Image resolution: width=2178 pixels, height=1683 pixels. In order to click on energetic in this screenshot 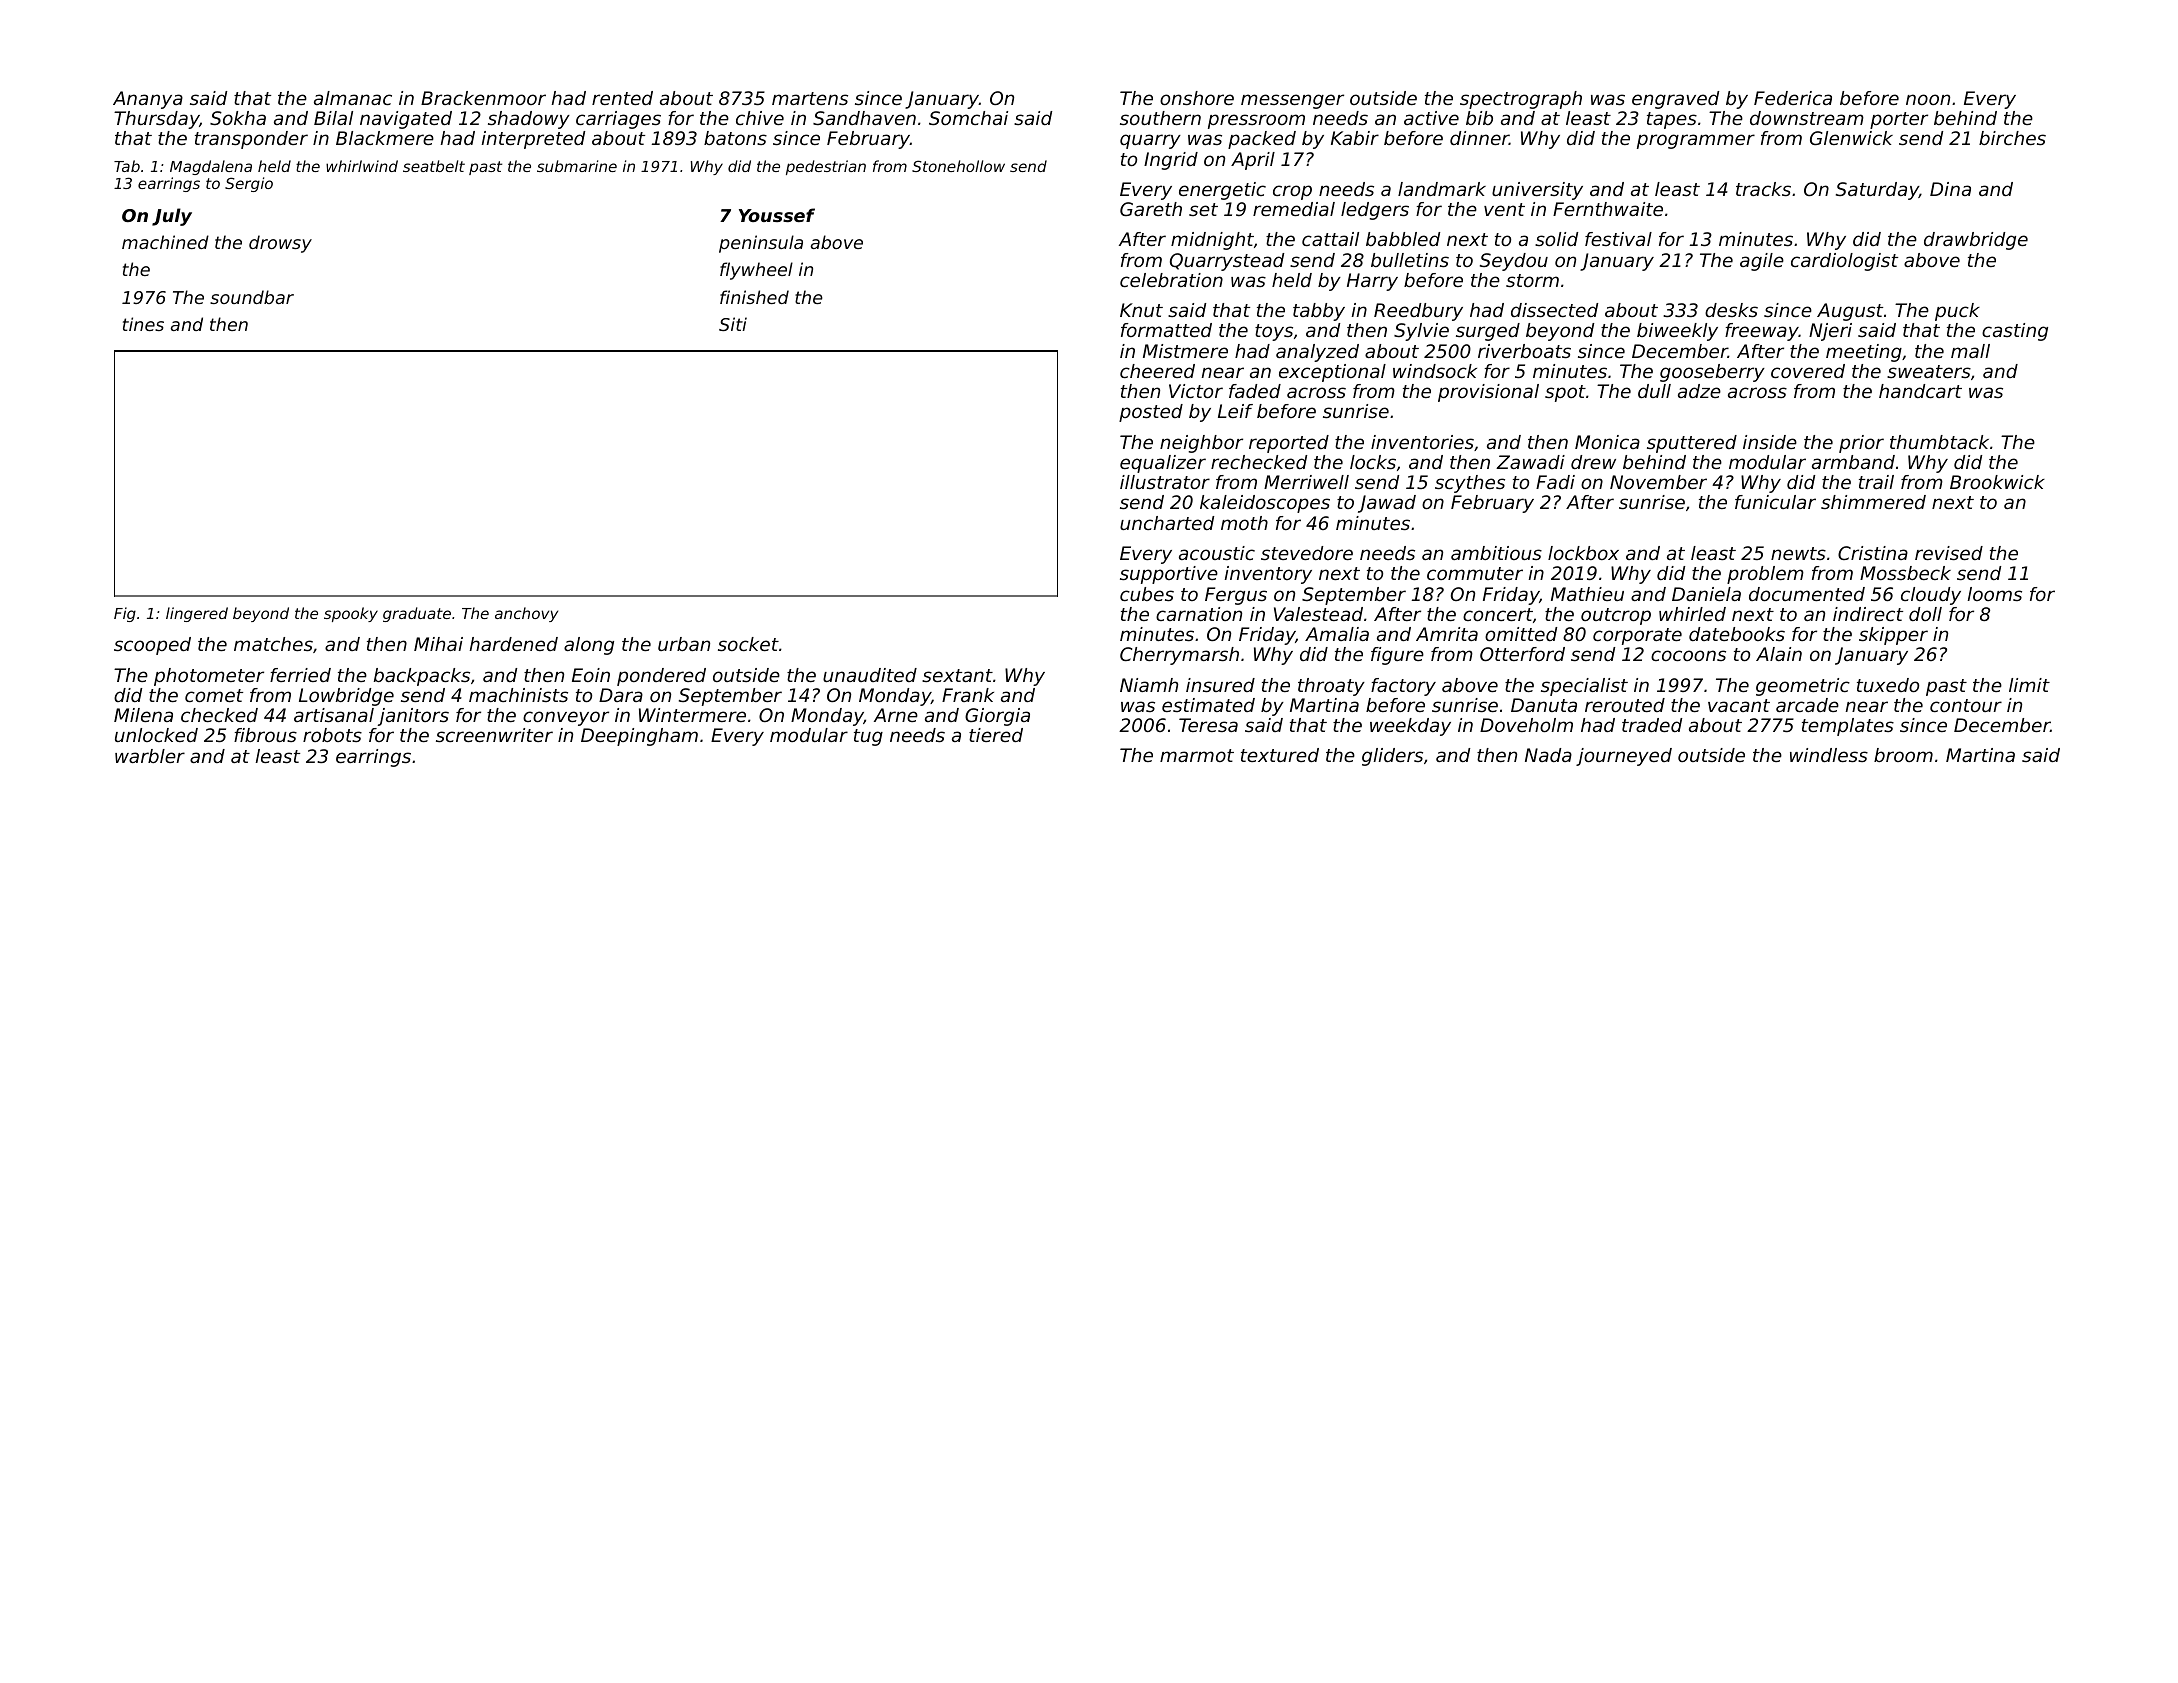, I will do `click(1222, 191)`.
